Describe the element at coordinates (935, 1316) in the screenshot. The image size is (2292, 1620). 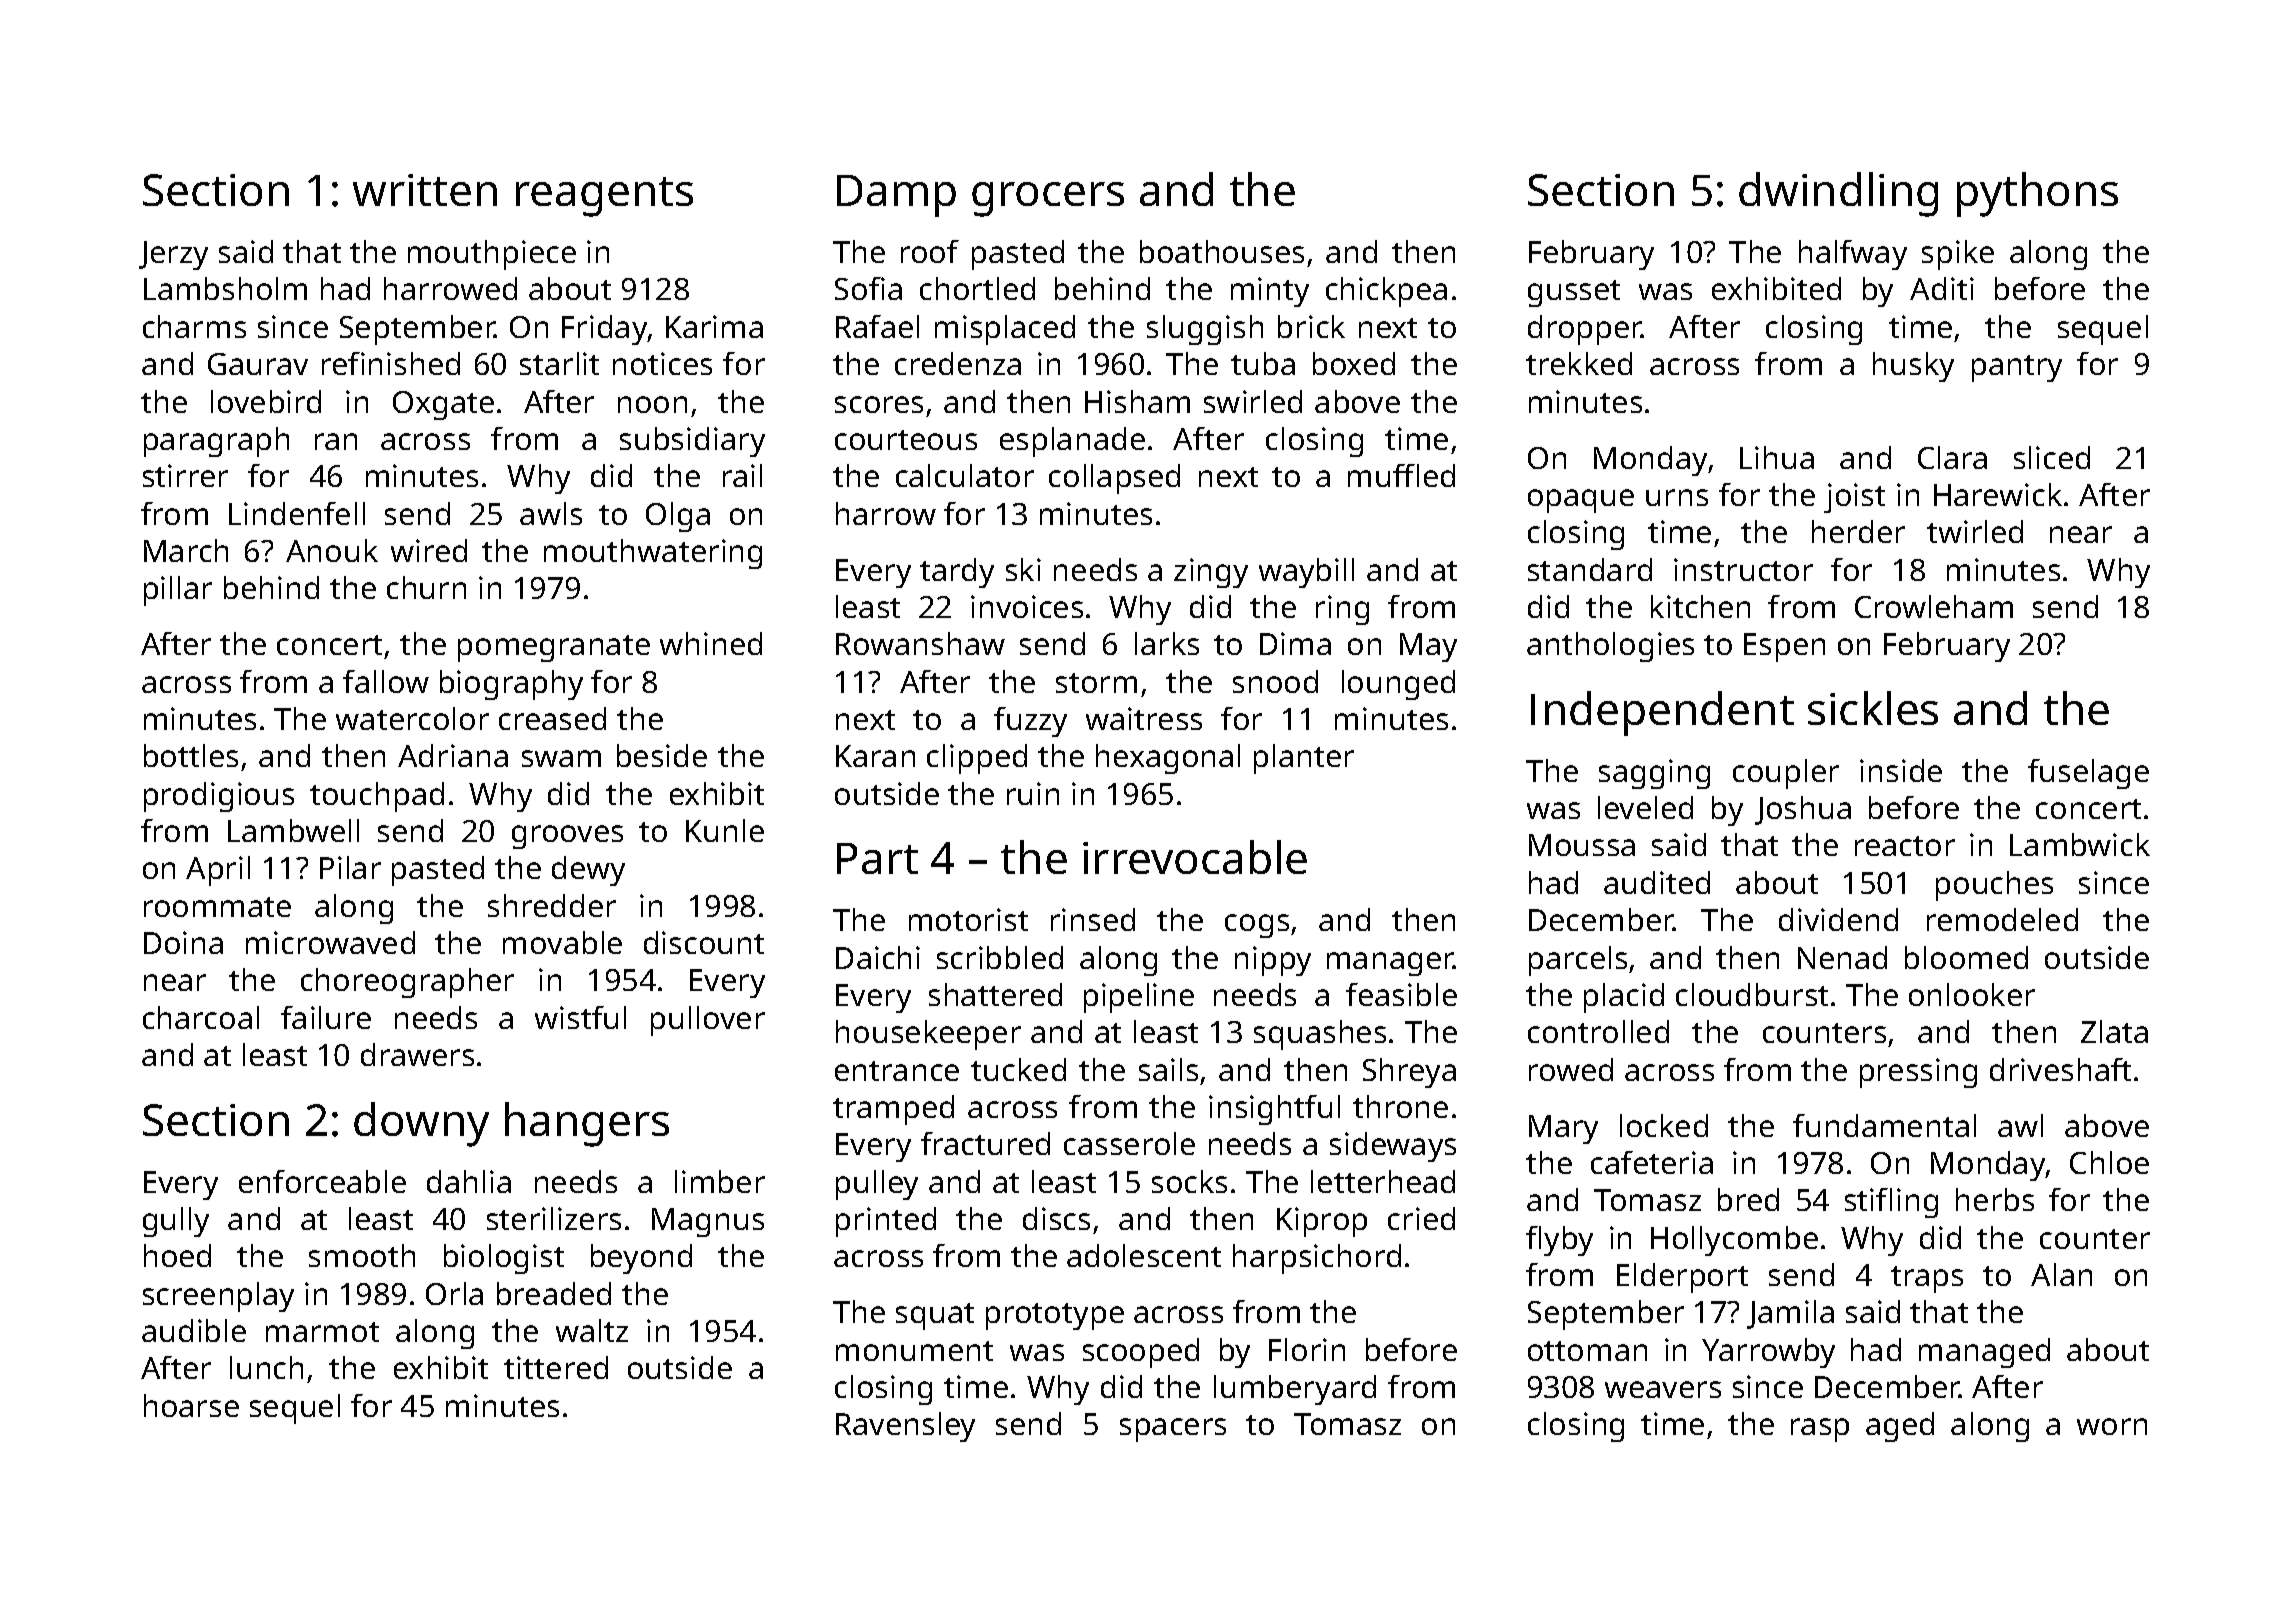
I see `squat` at that location.
